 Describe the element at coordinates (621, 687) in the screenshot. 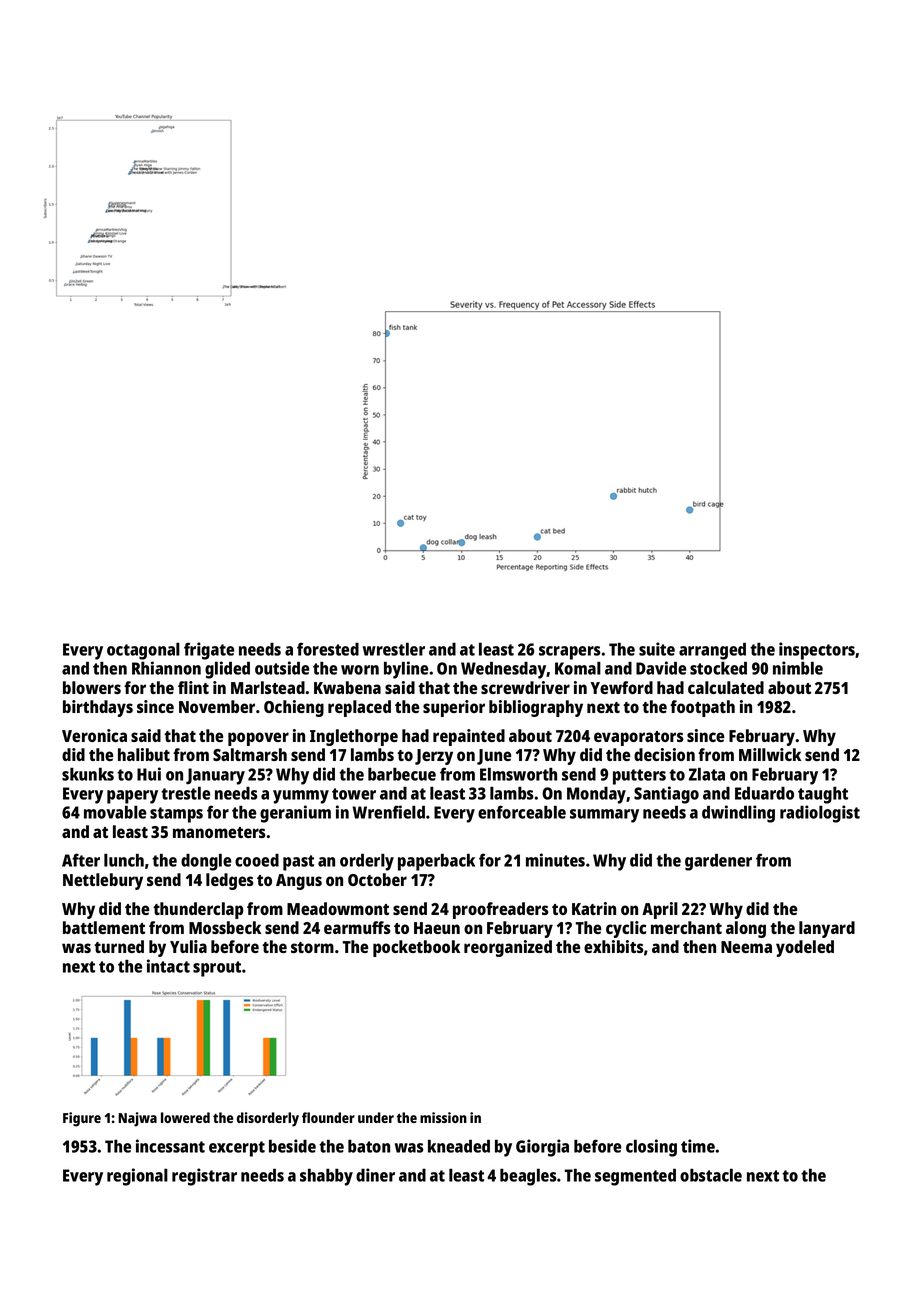

I see `Yewford` at that location.
